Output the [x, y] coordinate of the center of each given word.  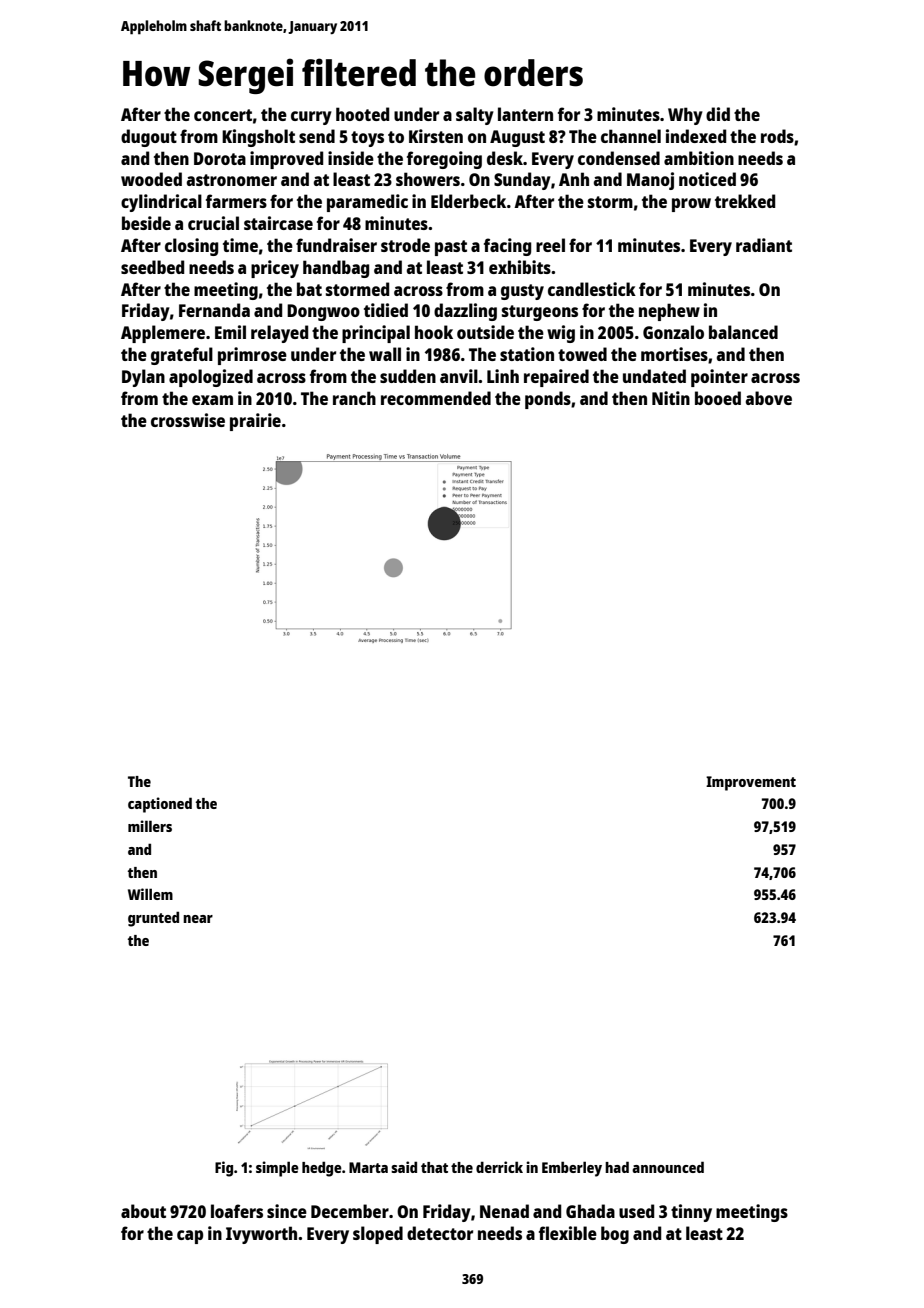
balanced [743, 332]
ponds [548, 400]
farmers [236, 201]
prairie [255, 422]
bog [615, 1235]
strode [405, 245]
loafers [237, 1211]
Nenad [504, 1211]
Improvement [751, 783]
